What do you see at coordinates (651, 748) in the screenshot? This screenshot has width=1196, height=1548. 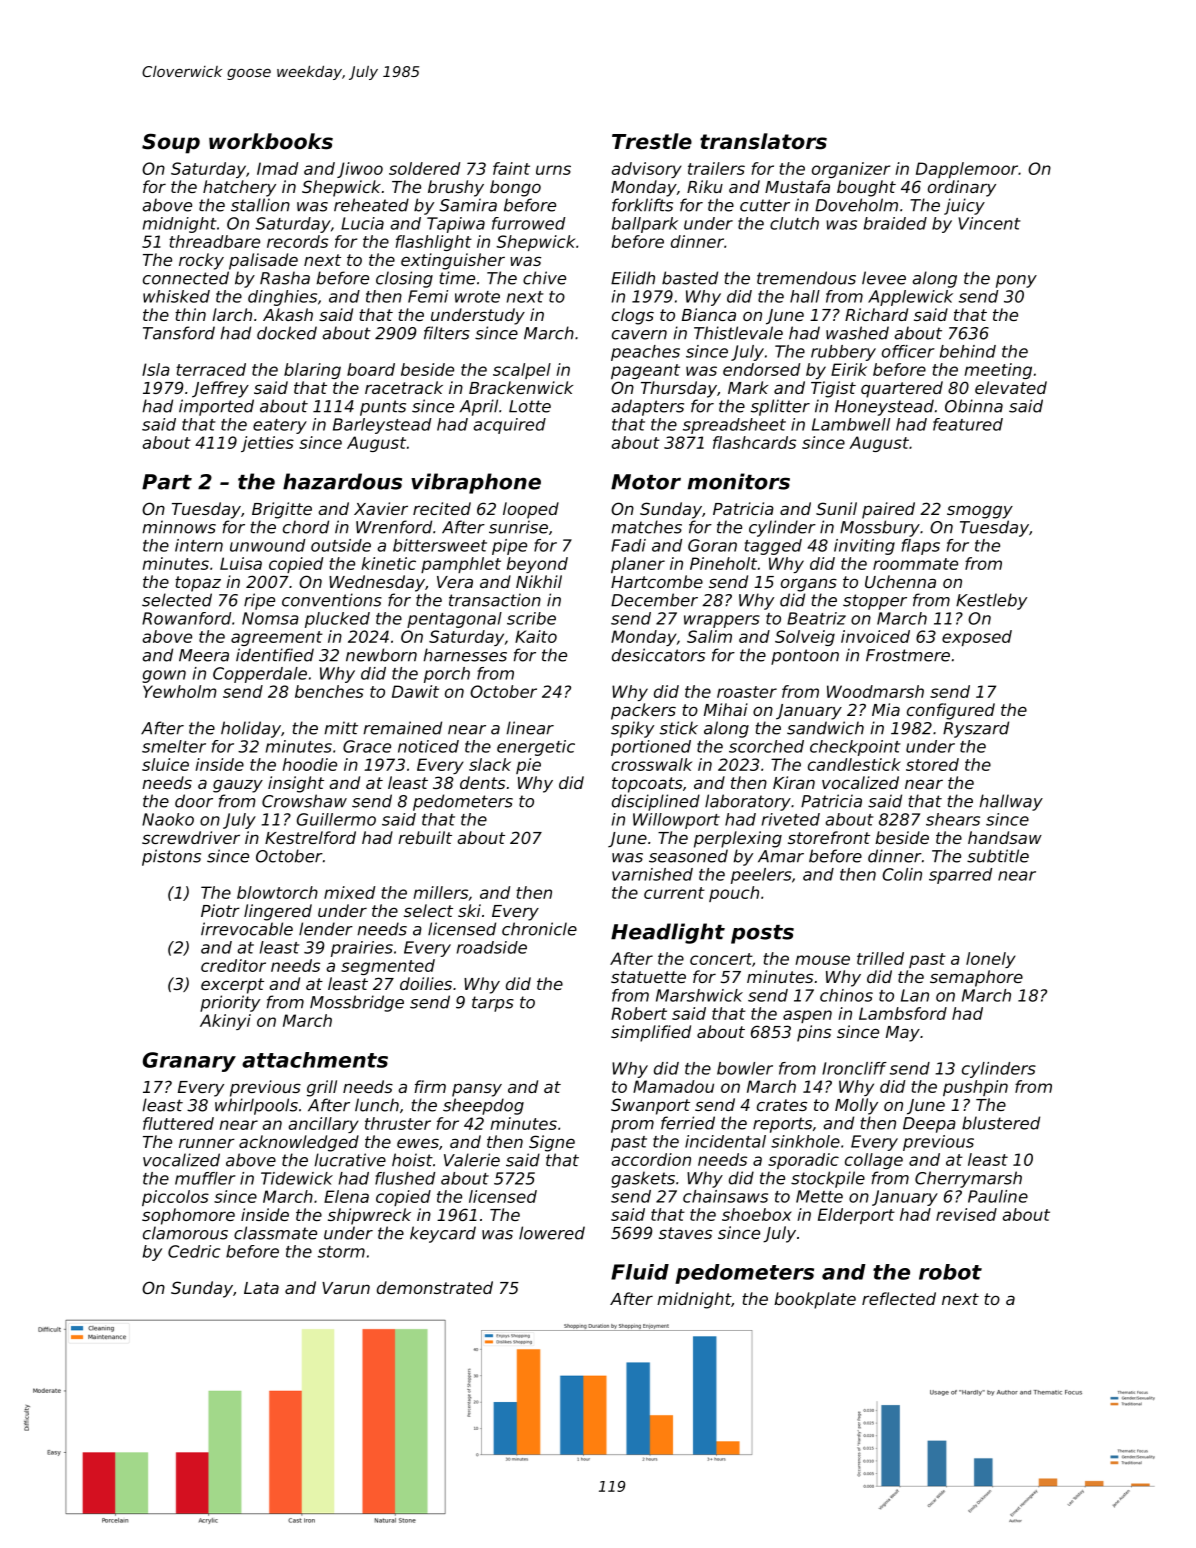 I see `portioned` at bounding box center [651, 748].
